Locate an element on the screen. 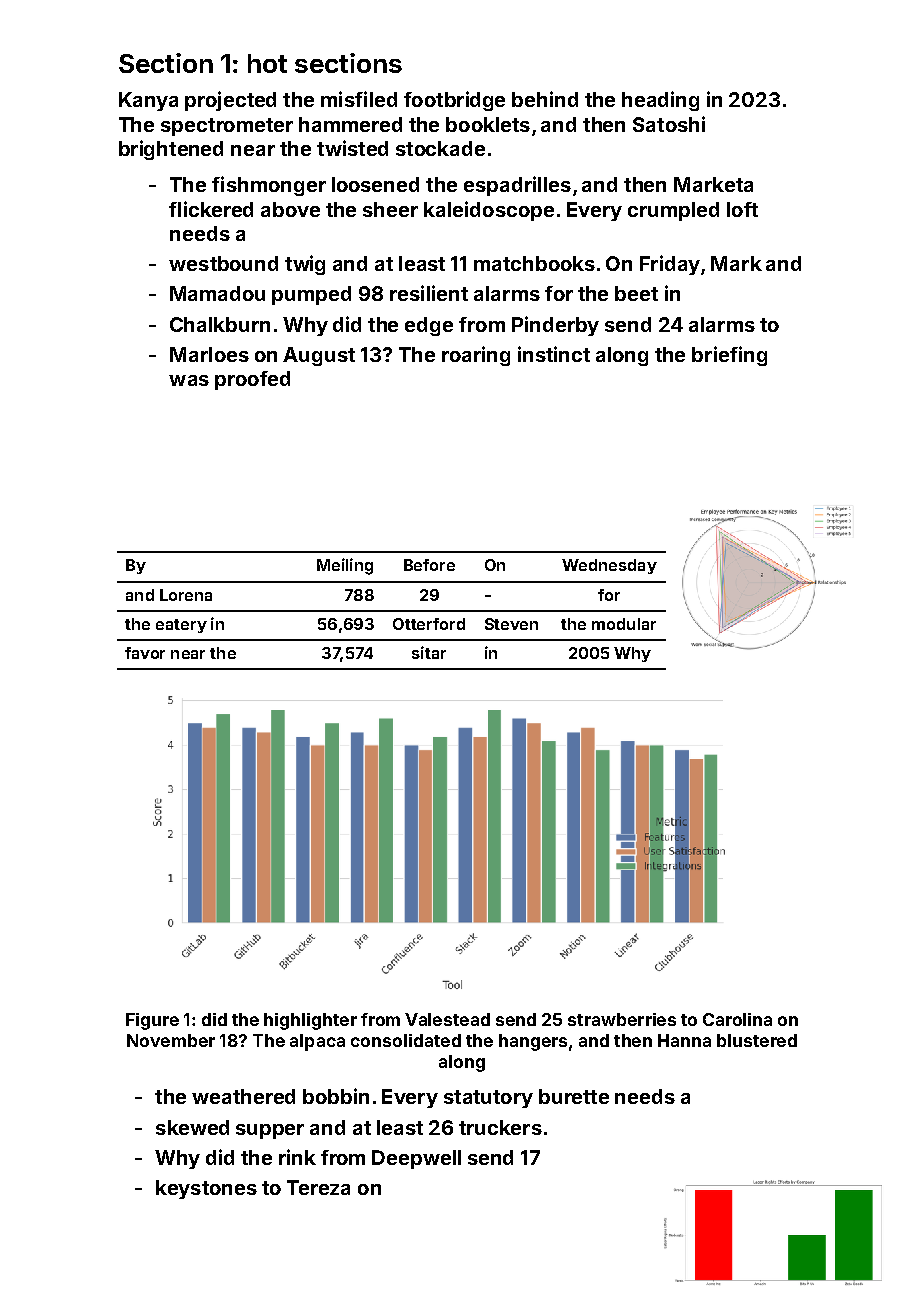 The height and width of the screenshot is (1308, 924). bobbin is located at coordinates (336, 1096).
